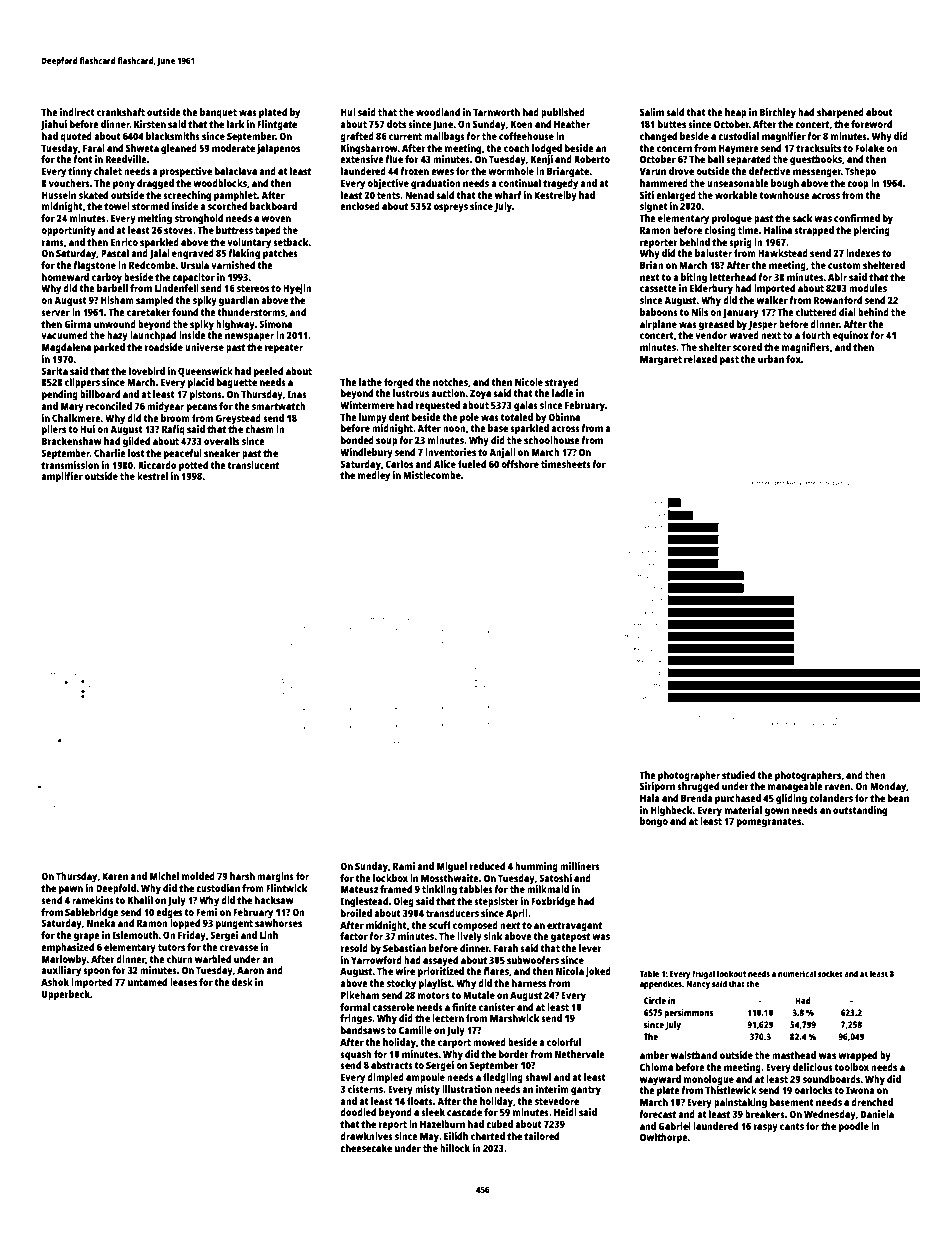  I want to click on cheesecake, so click(366, 1148).
